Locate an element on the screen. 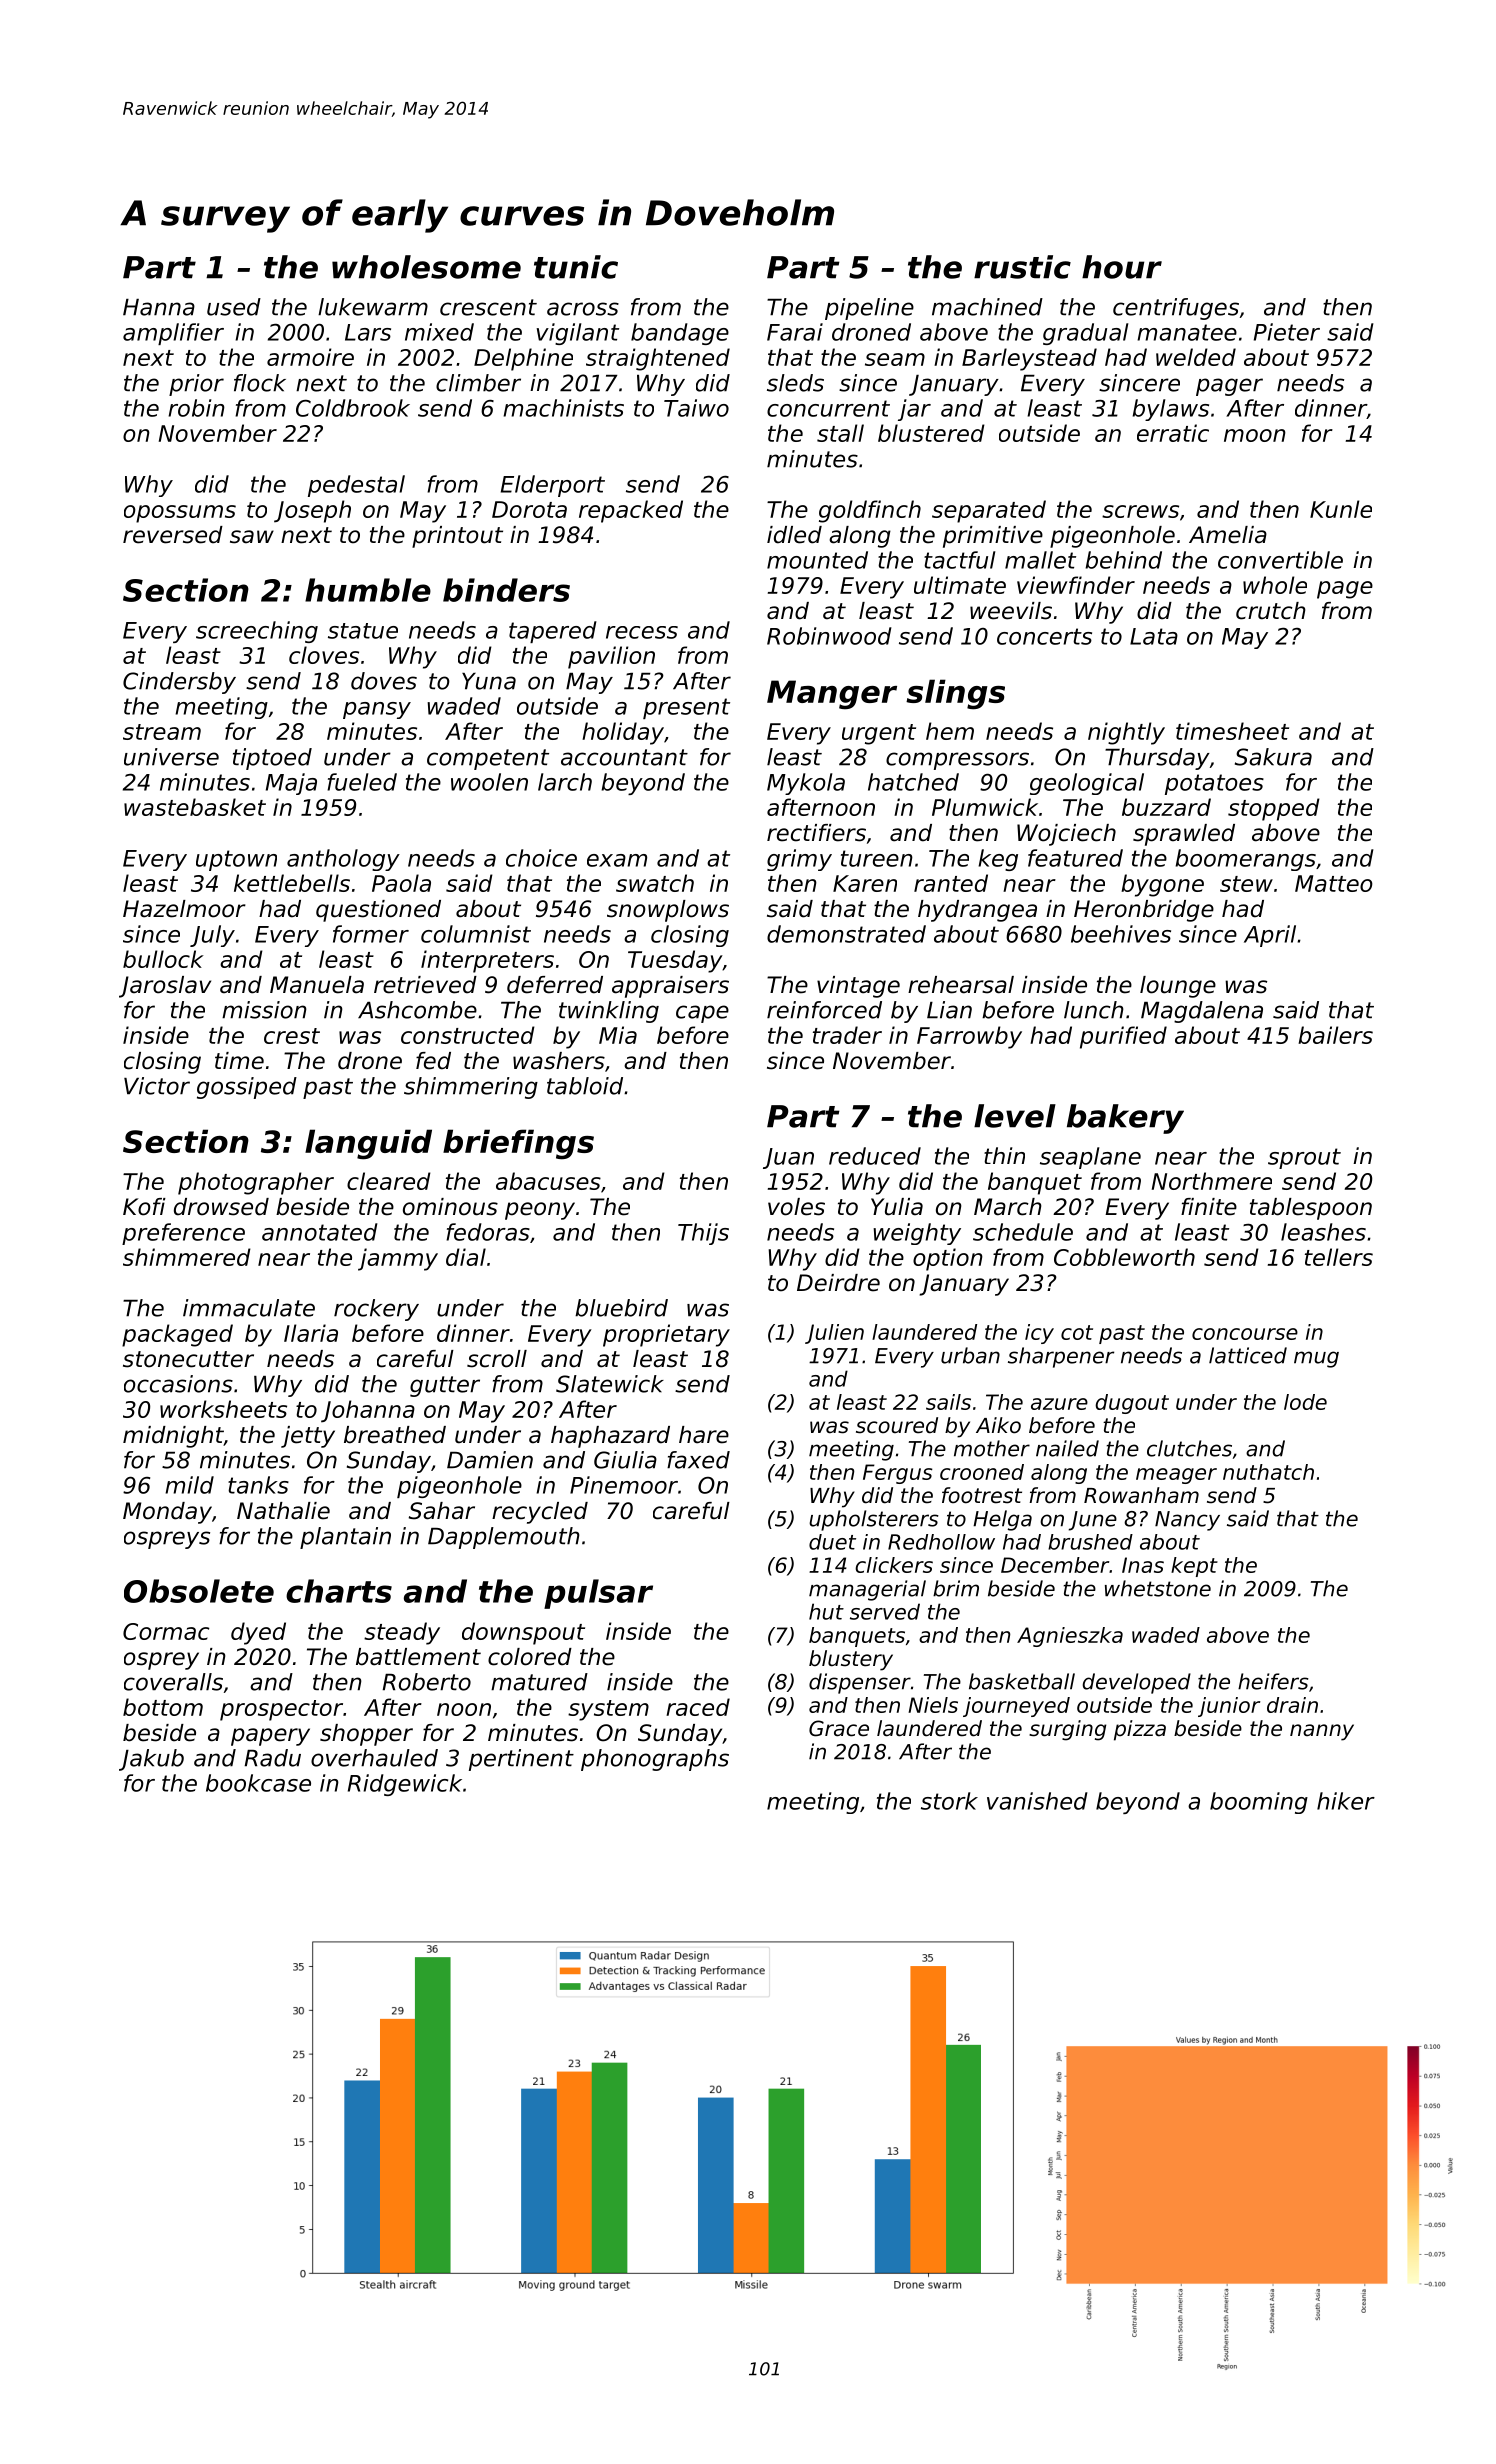  Manger is located at coordinates (832, 695).
